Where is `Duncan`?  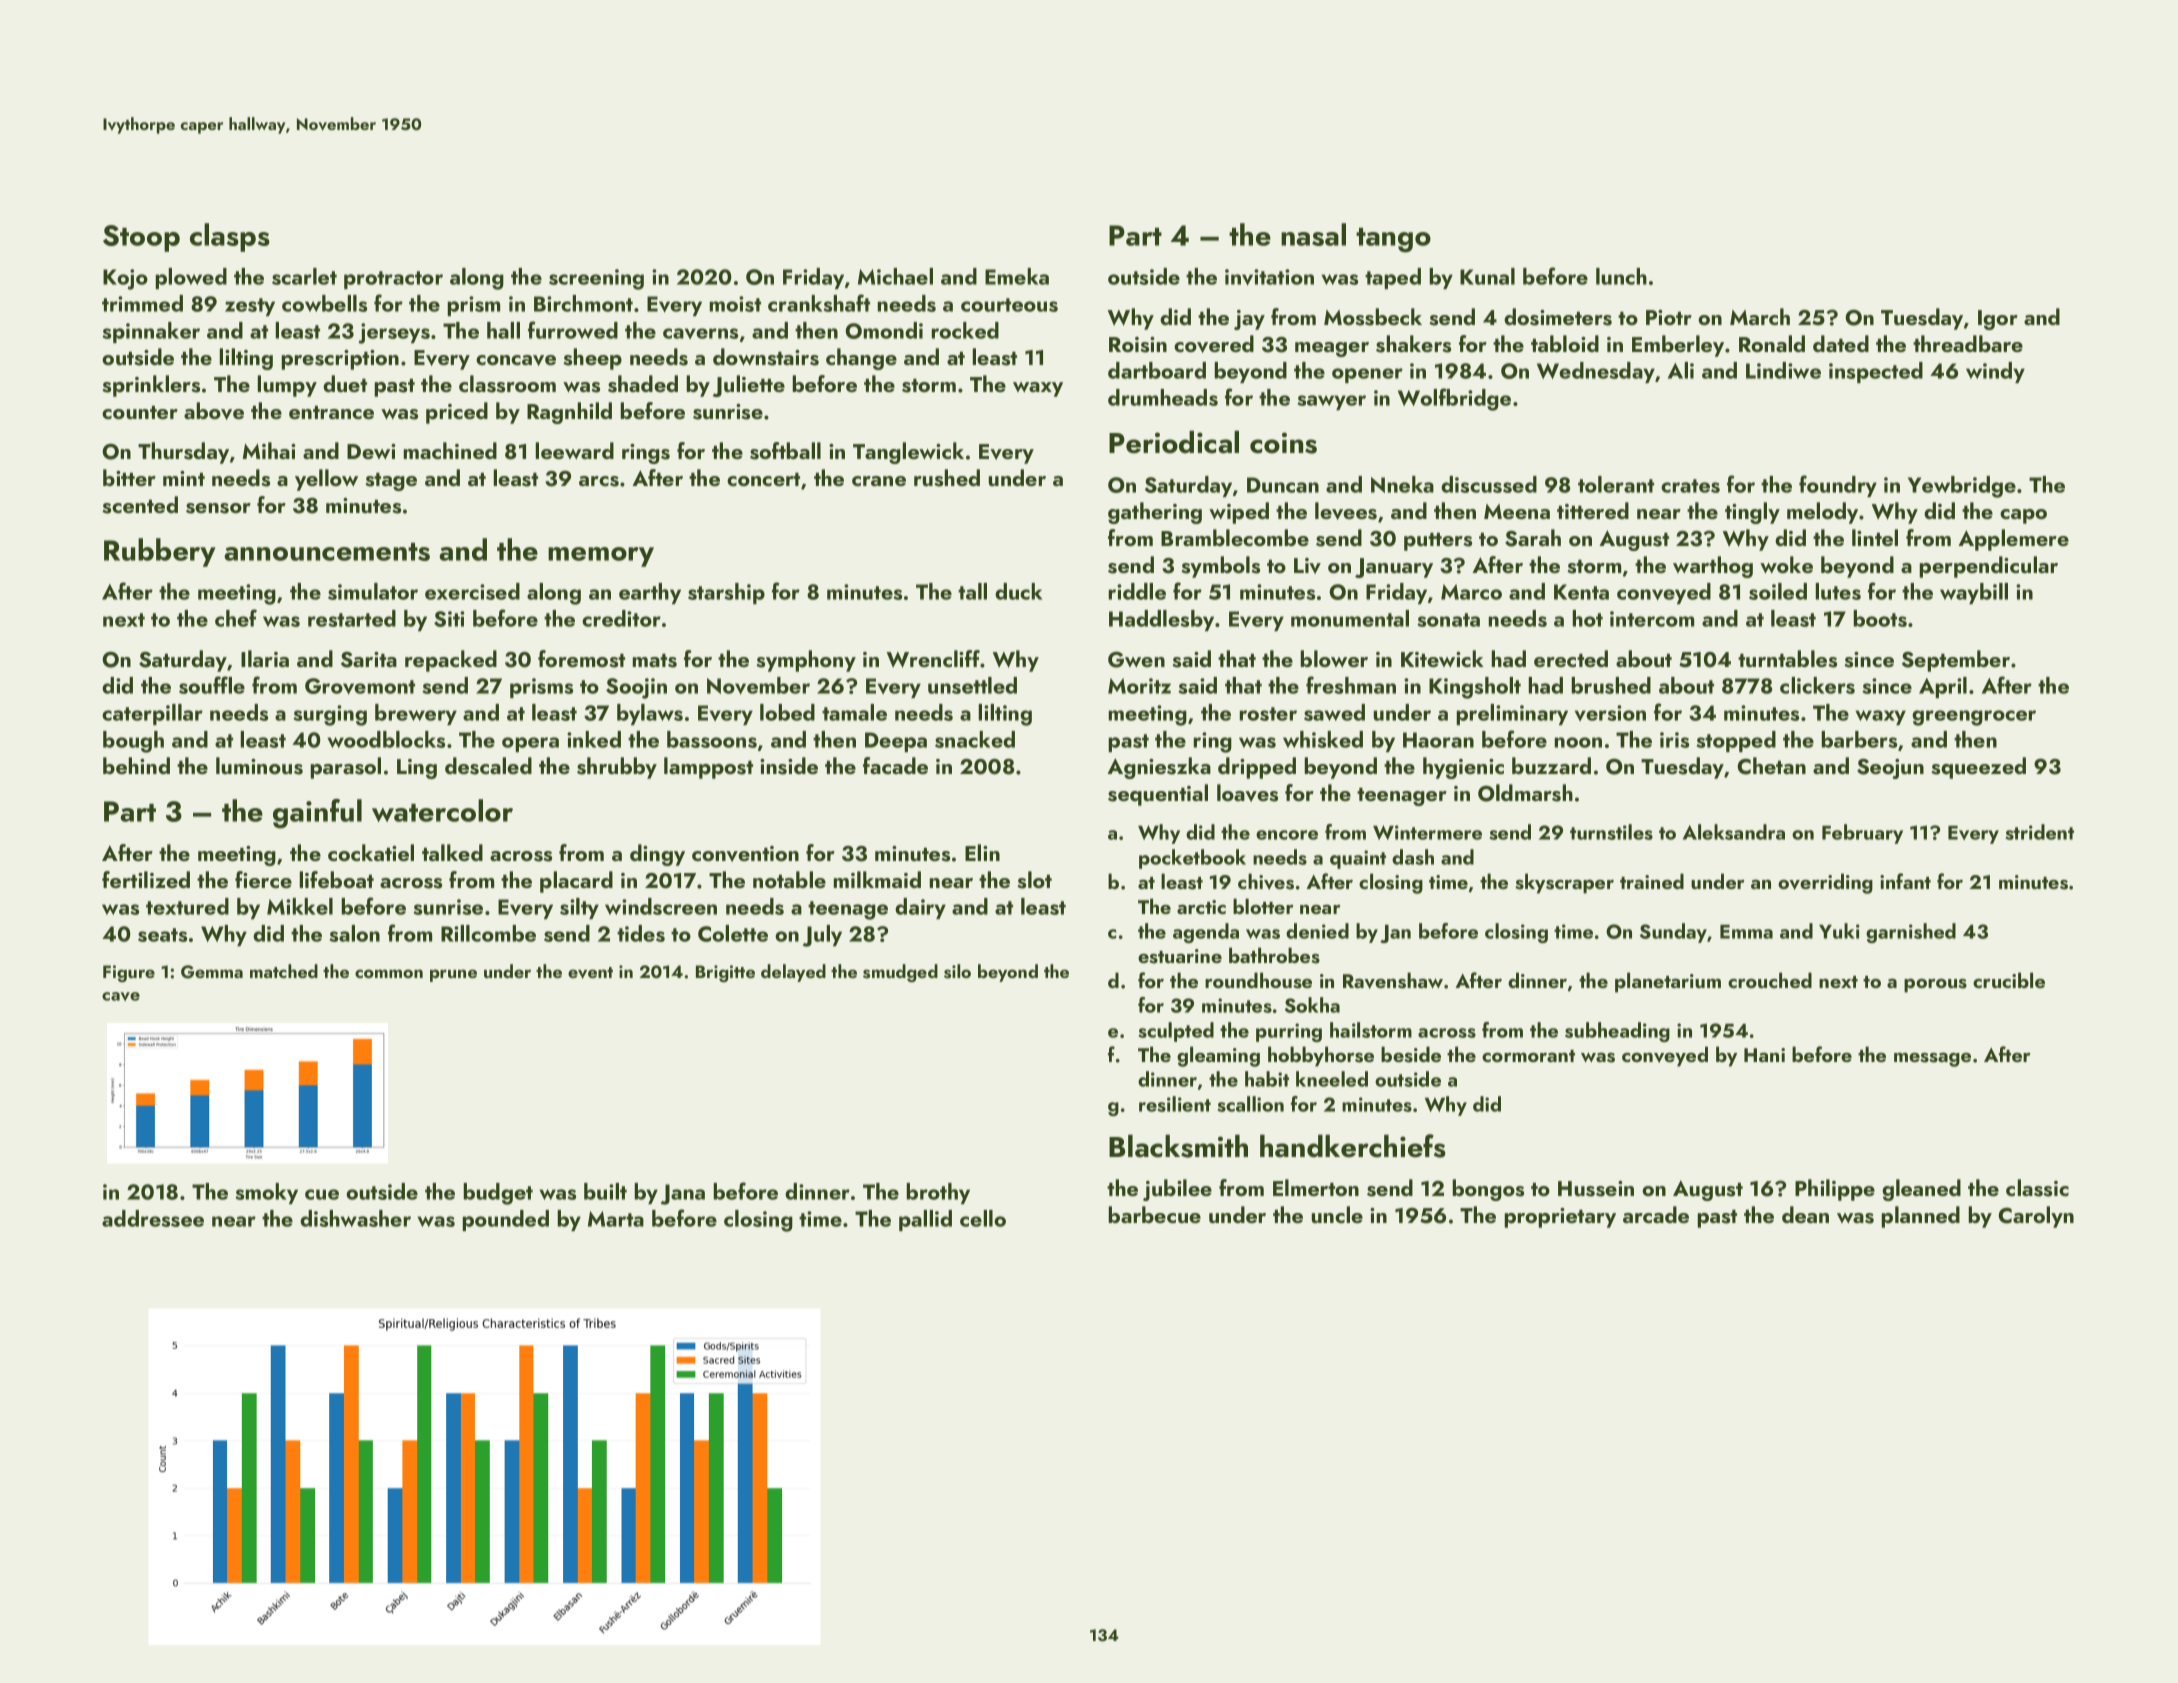
Duncan is located at coordinates (1283, 485).
